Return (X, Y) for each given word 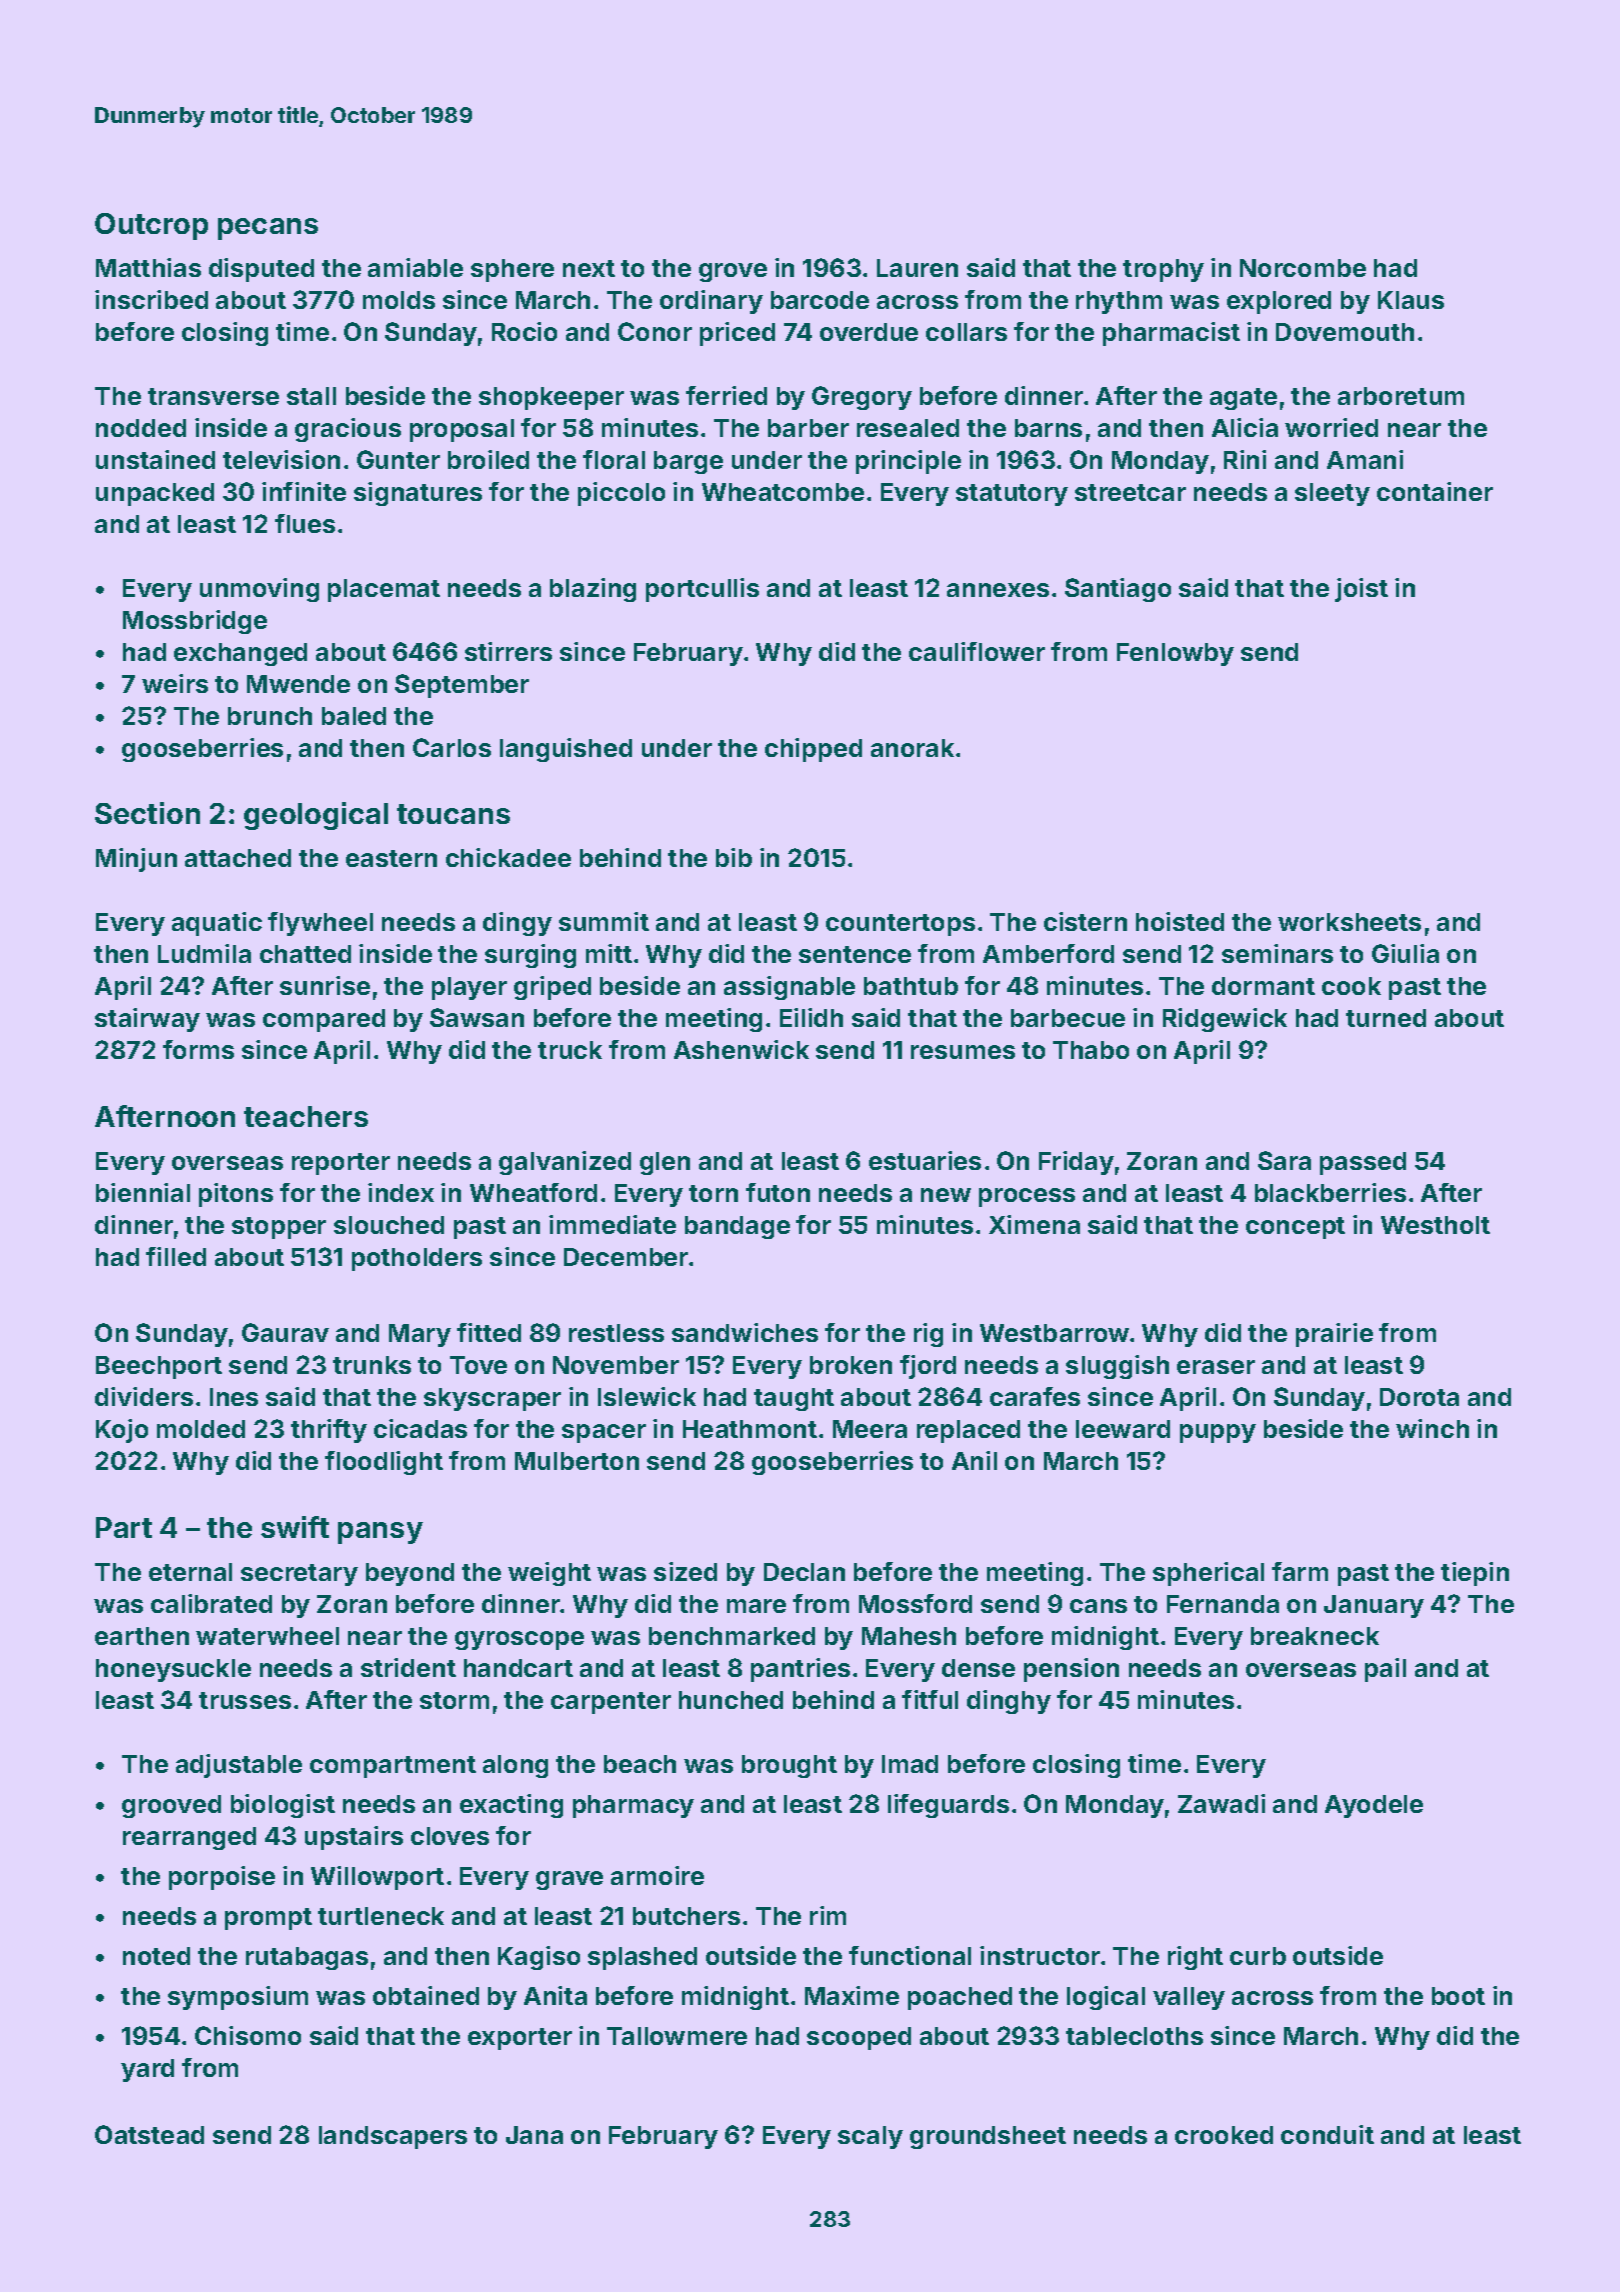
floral (614, 459)
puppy (1218, 1433)
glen (665, 1163)
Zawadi (1221, 1803)
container (1435, 491)
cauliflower (977, 651)
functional (910, 1955)
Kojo (122, 1431)
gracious (348, 430)
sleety (1332, 494)
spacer (604, 1433)
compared (324, 1020)
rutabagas (307, 1958)
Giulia (1405, 953)
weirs (175, 683)
